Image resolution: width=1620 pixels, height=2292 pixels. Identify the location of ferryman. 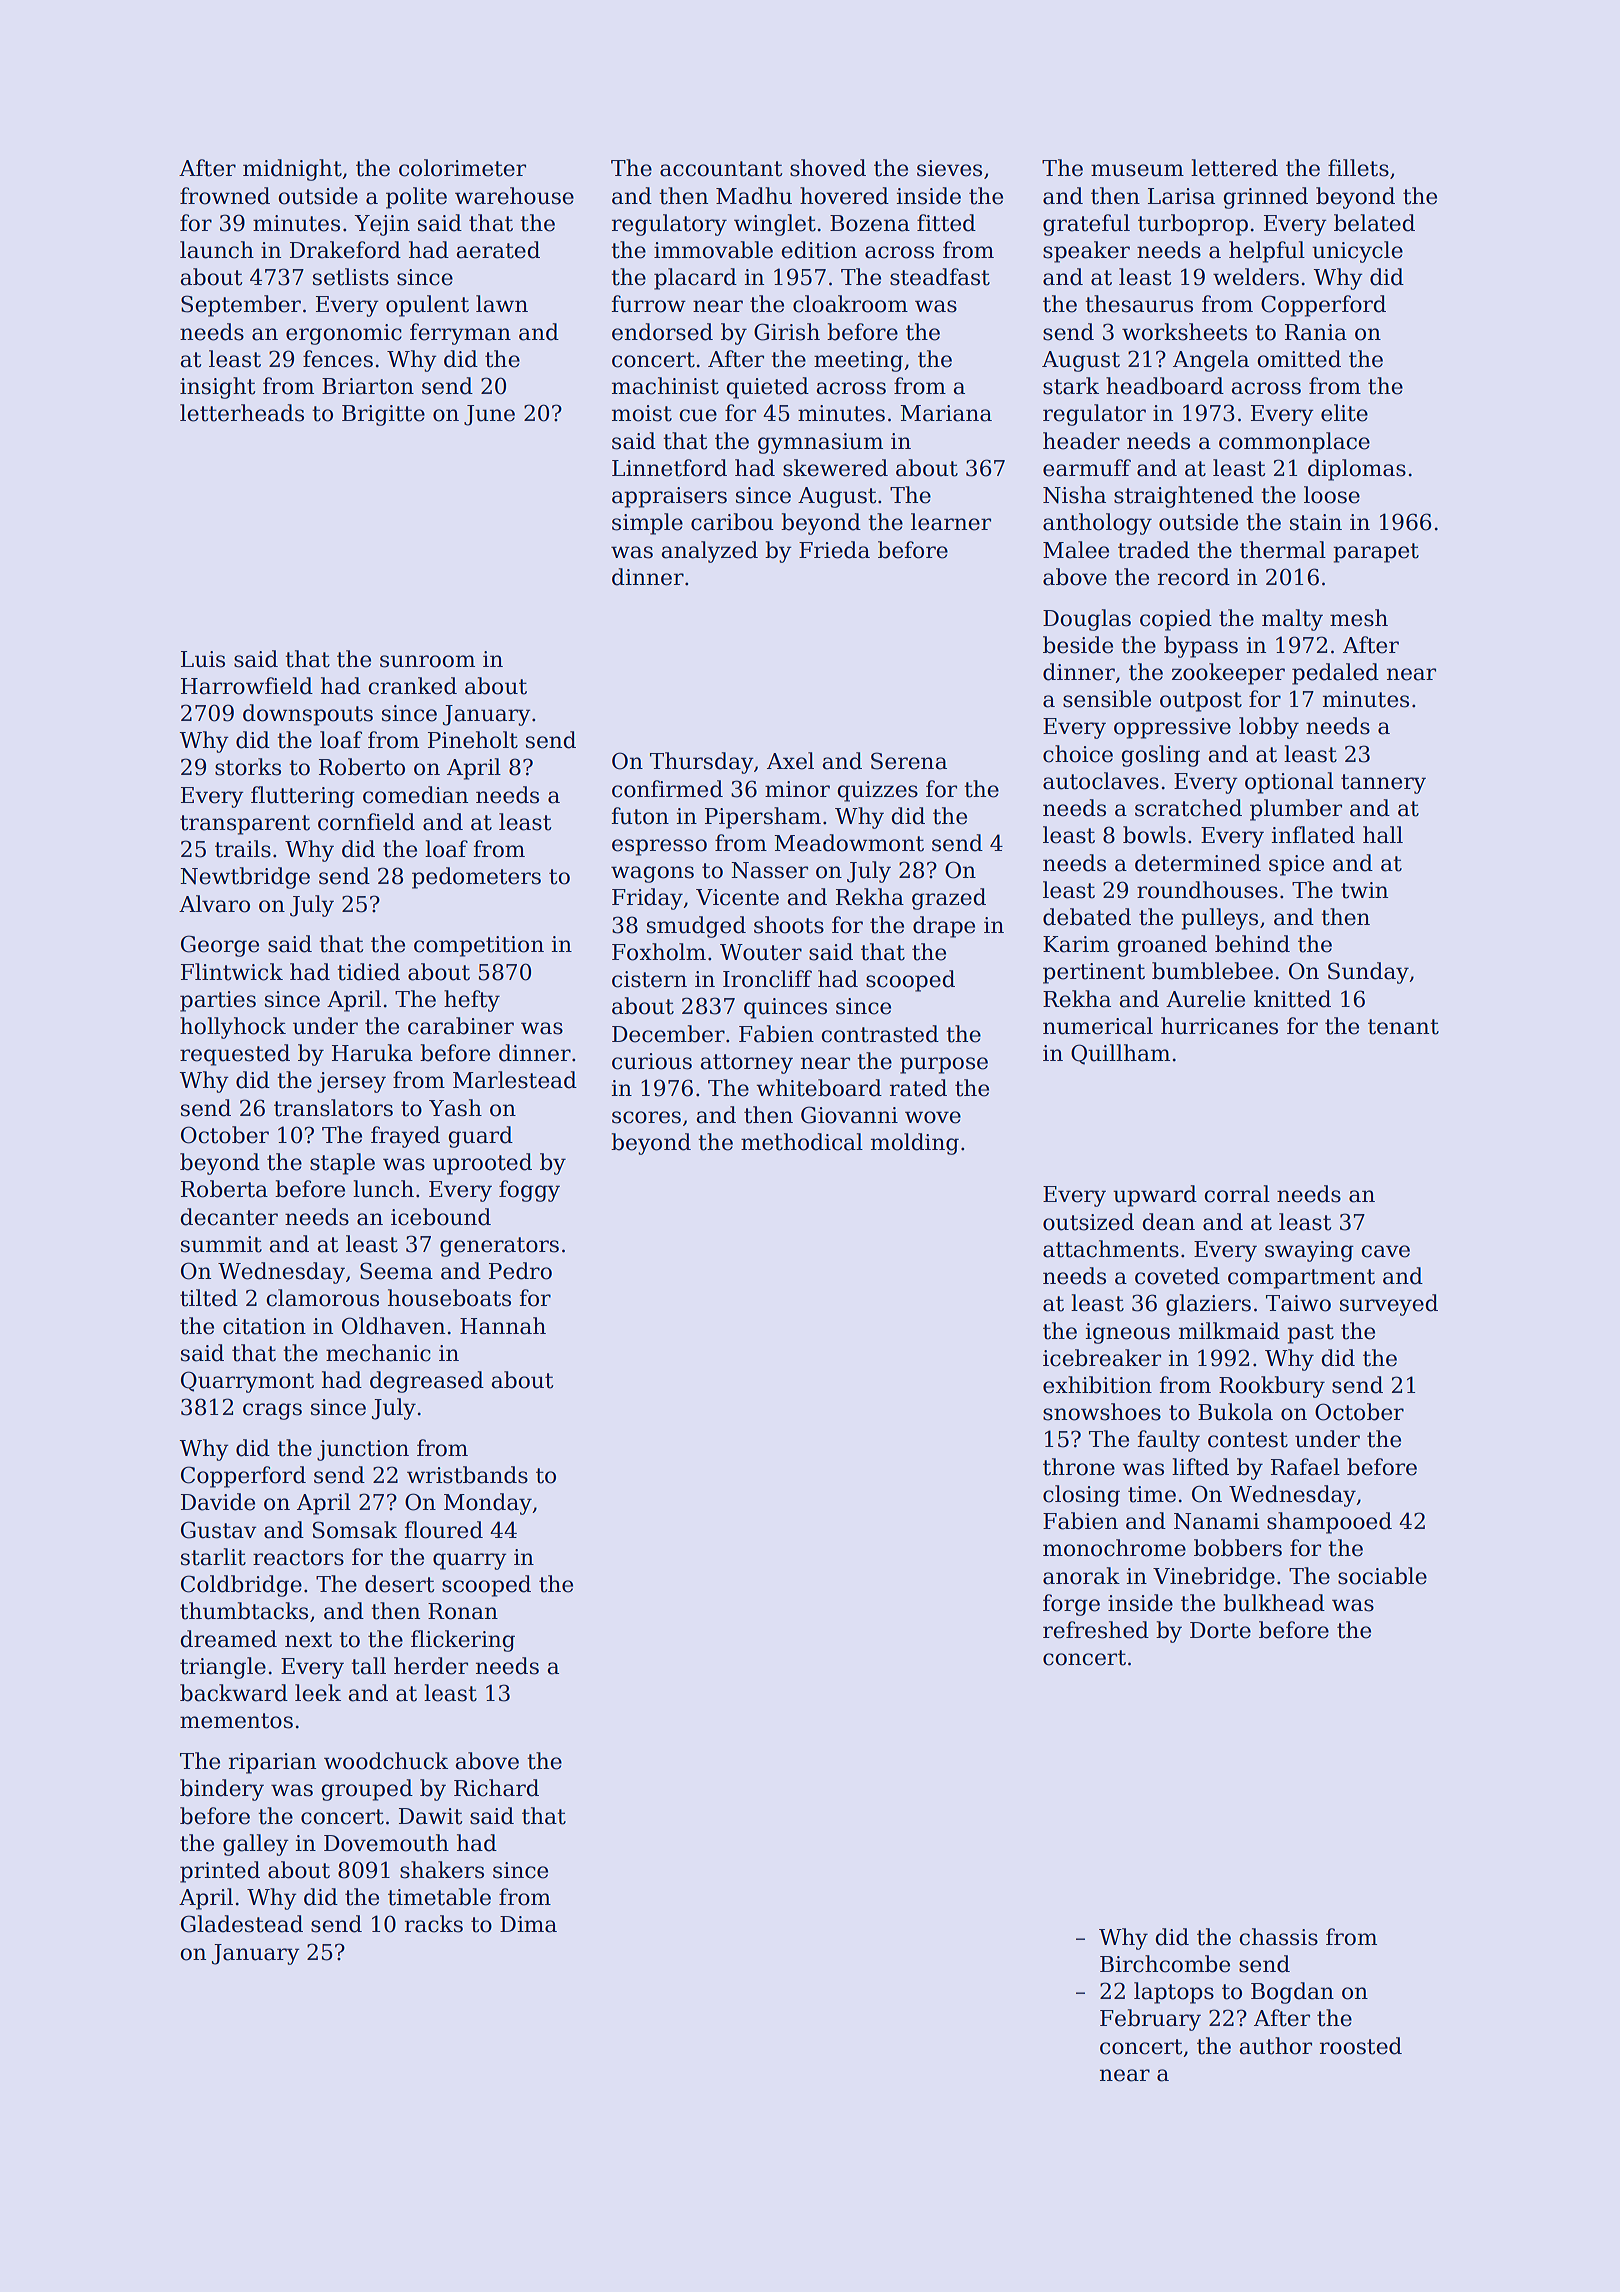
(460, 334).
